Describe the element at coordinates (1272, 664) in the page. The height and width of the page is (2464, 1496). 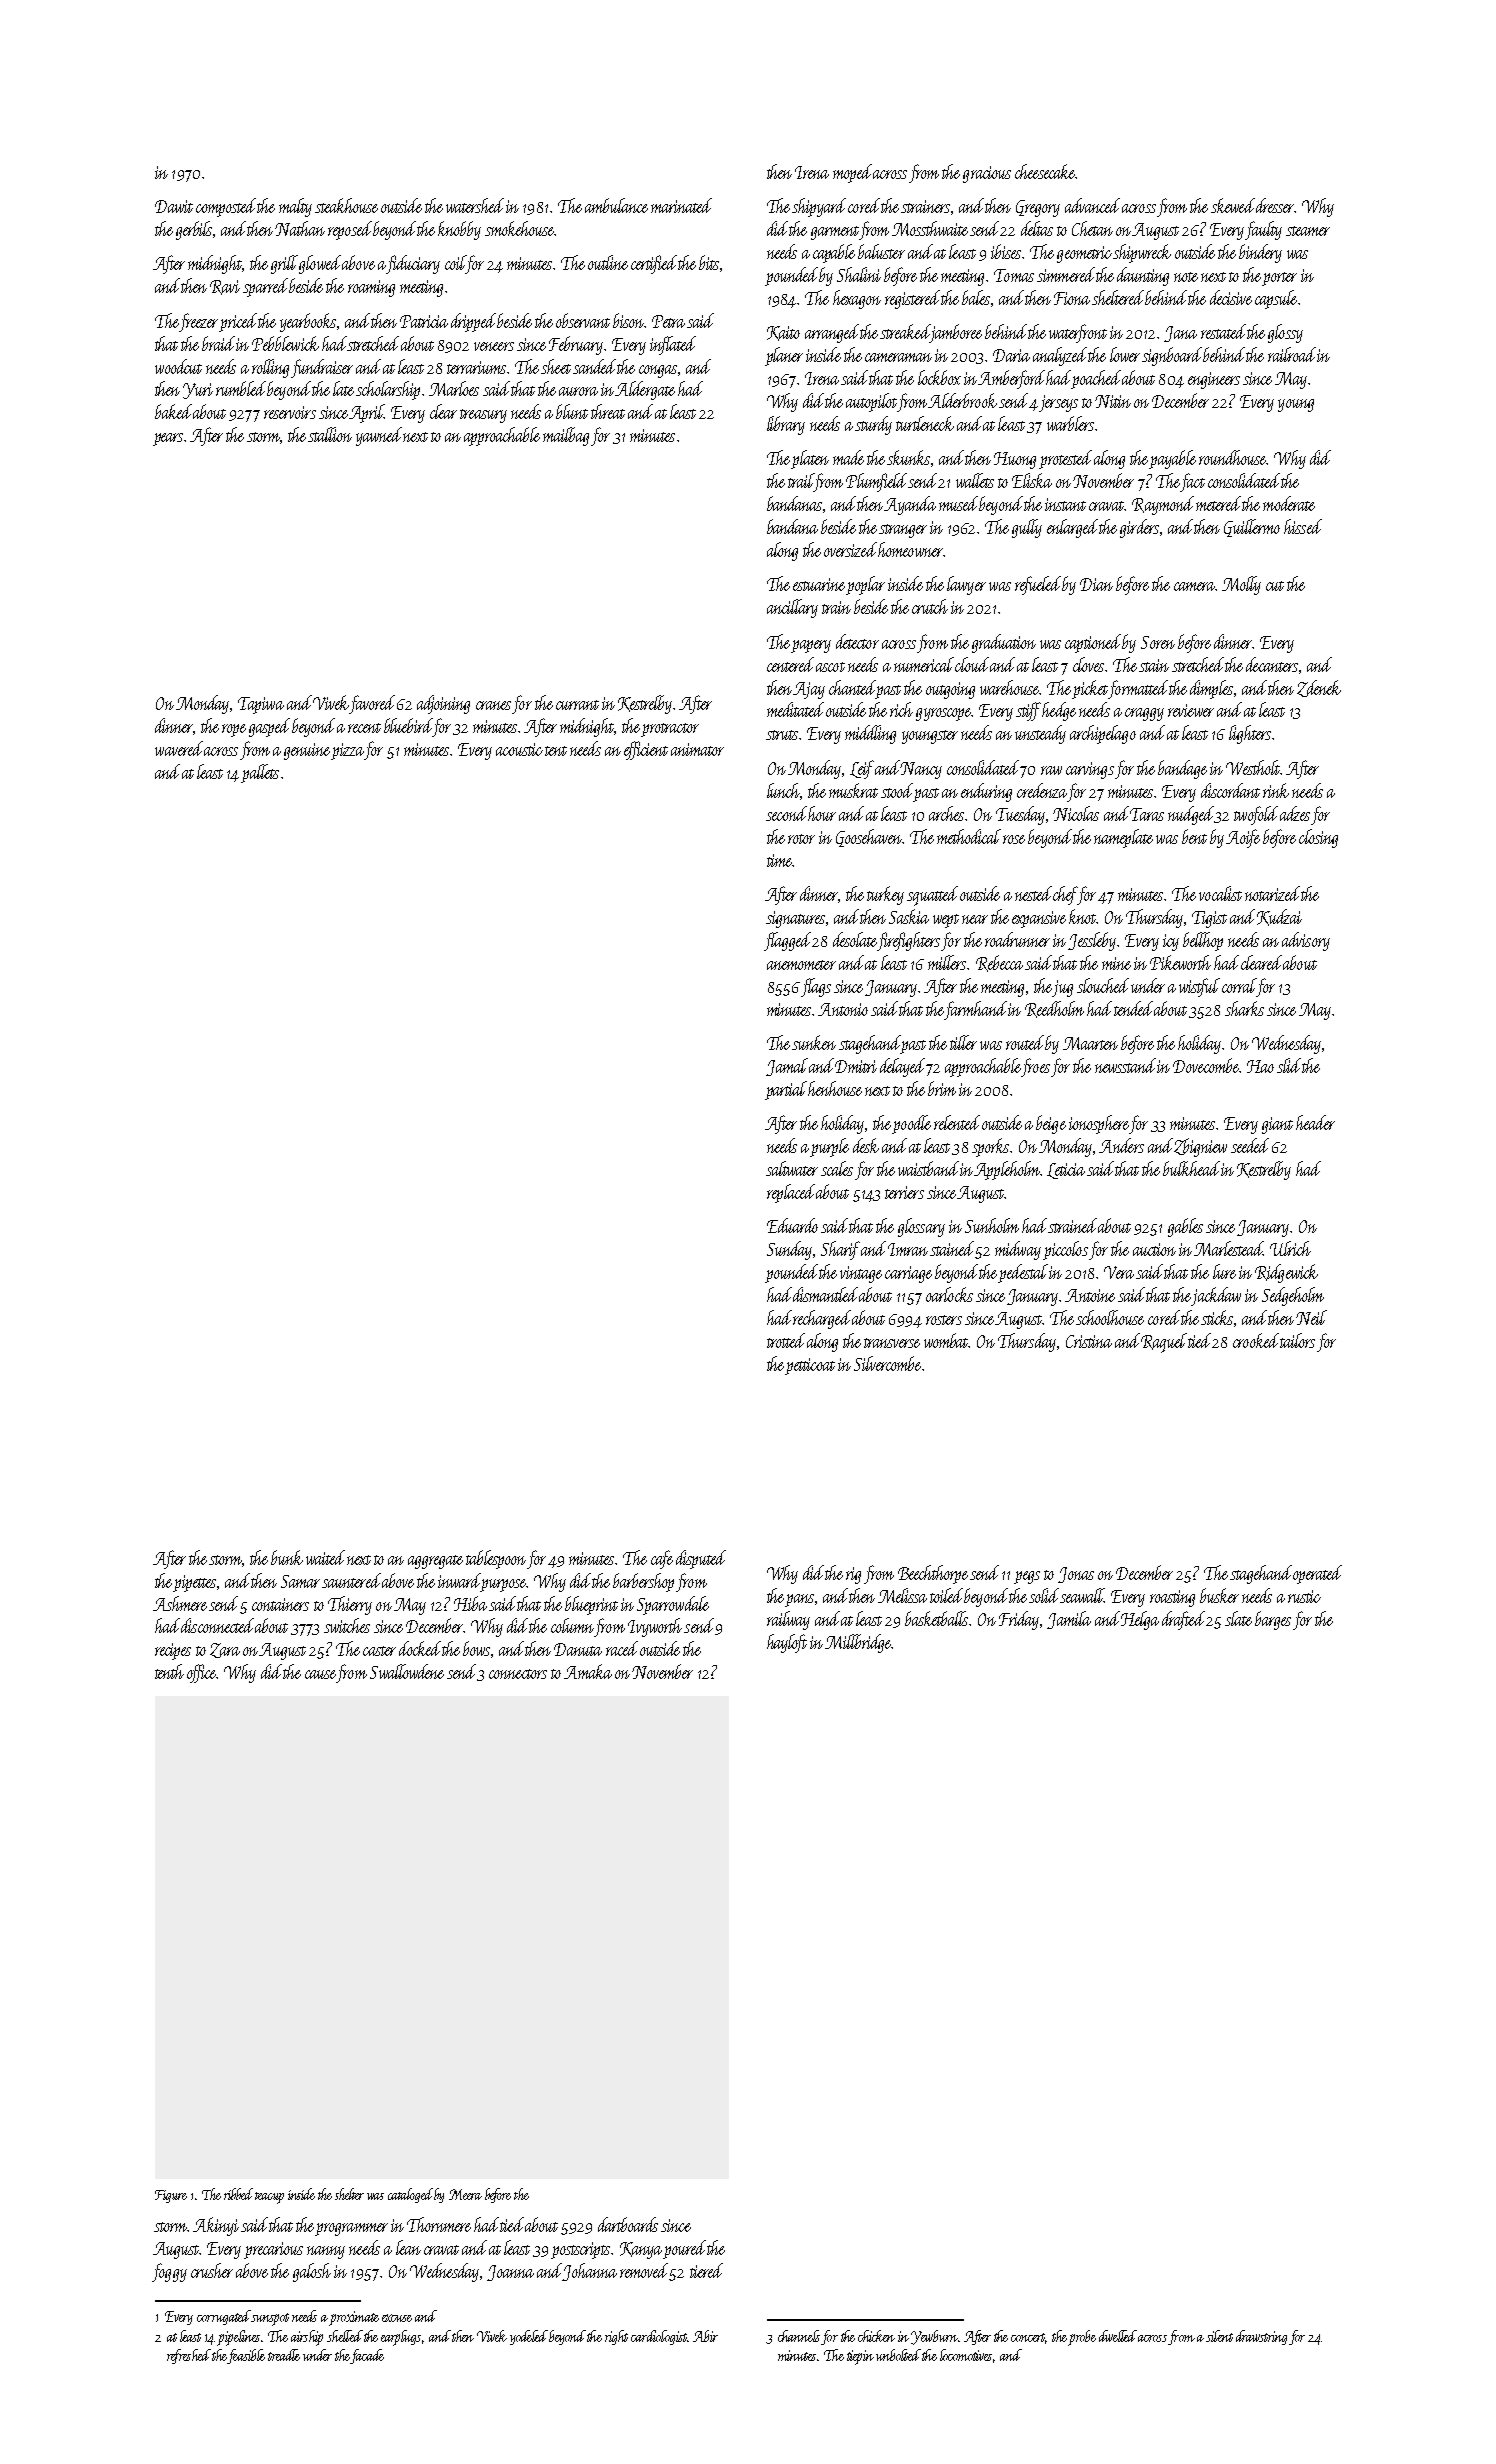
I see `decanters` at that location.
